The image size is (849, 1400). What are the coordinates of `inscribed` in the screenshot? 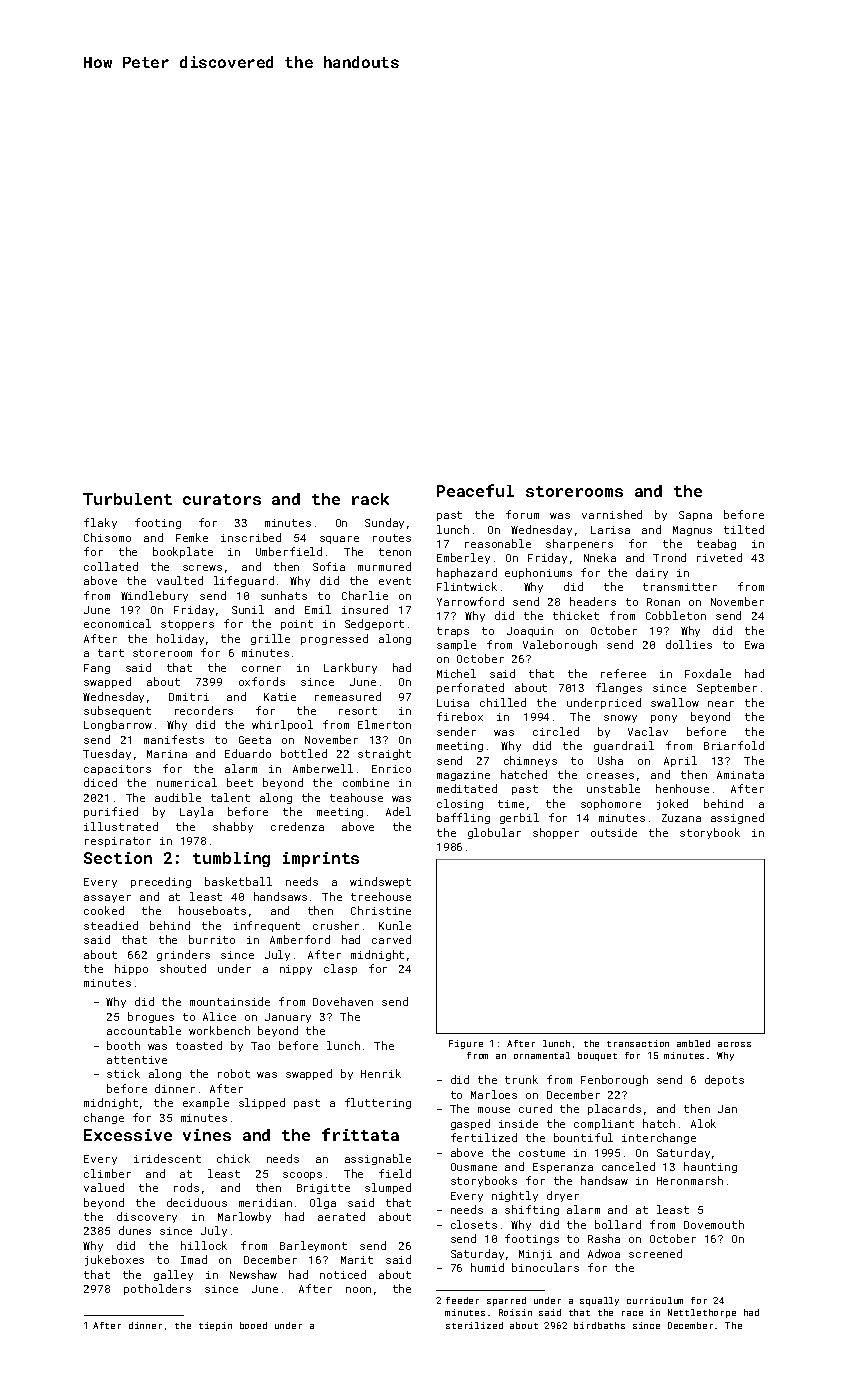 It's located at (251, 537).
